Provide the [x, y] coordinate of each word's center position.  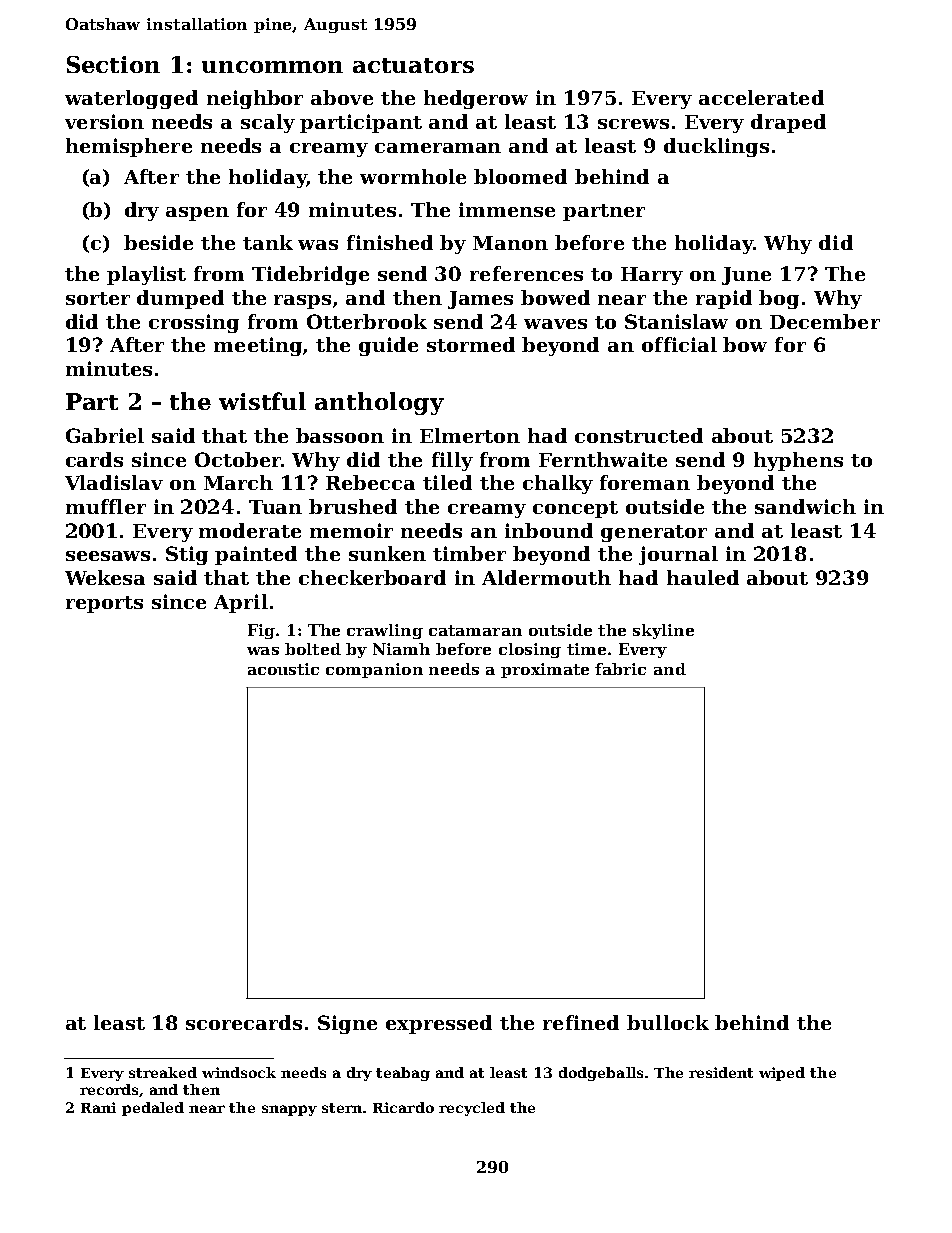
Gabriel [105, 435]
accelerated [761, 97]
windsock [239, 1072]
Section [113, 64]
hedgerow [476, 99]
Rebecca [370, 482]
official [679, 344]
